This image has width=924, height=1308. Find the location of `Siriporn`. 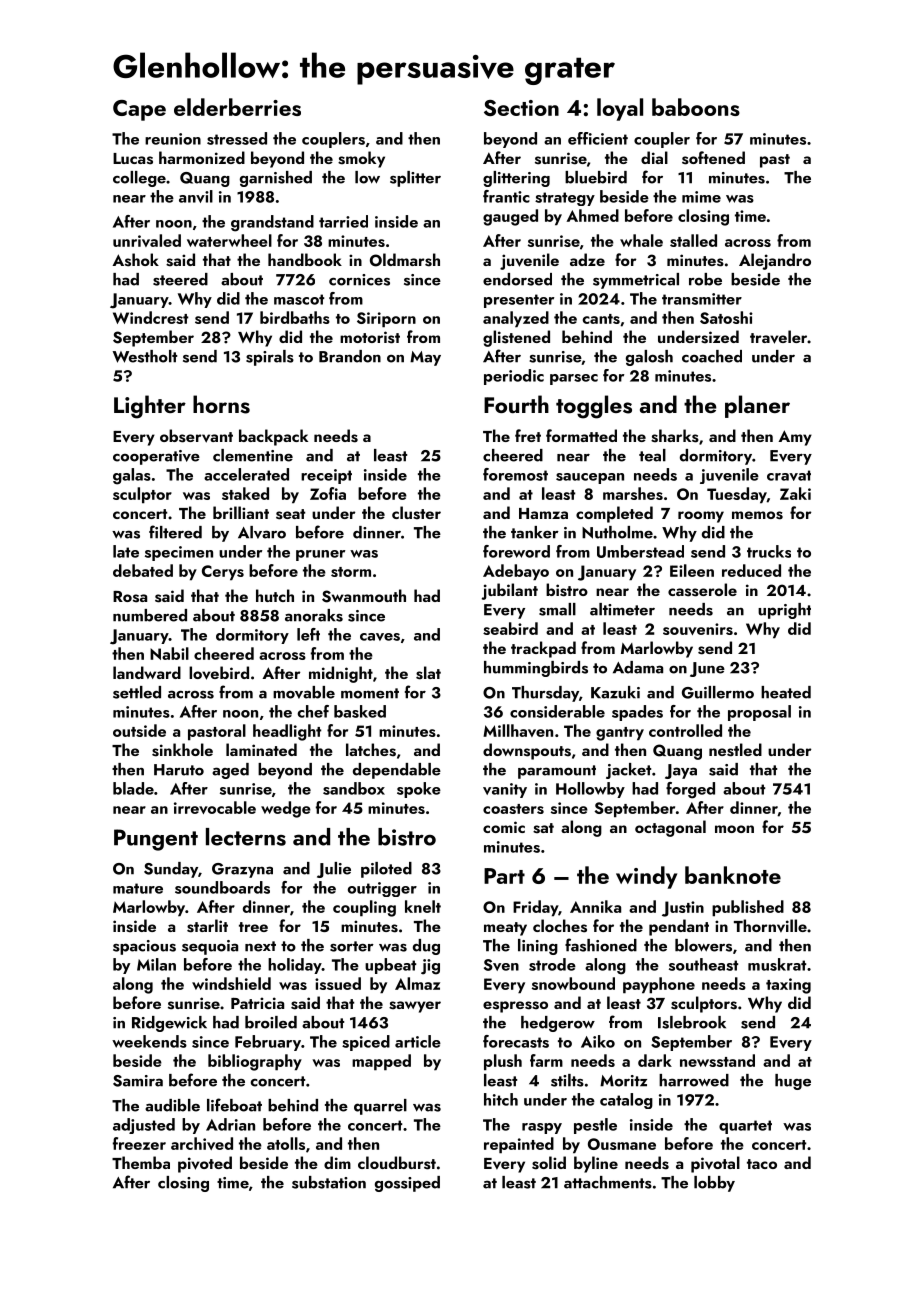

Siriporn is located at coordinates (386, 320).
